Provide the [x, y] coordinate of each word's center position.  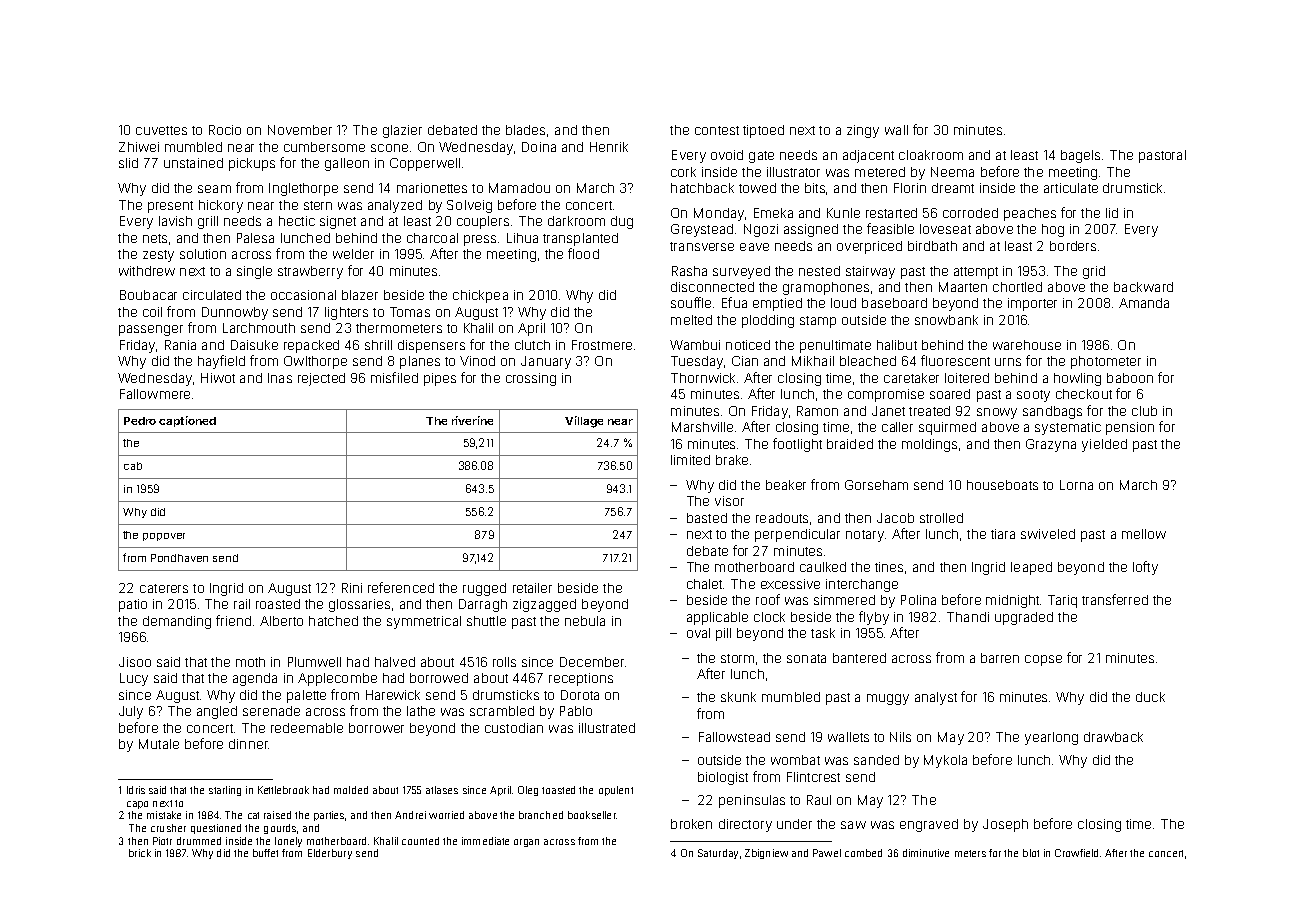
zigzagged [544, 605]
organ [526, 843]
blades [525, 130]
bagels [1080, 156]
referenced [401, 587]
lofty [1145, 568]
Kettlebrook [283, 790]
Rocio [225, 130]
